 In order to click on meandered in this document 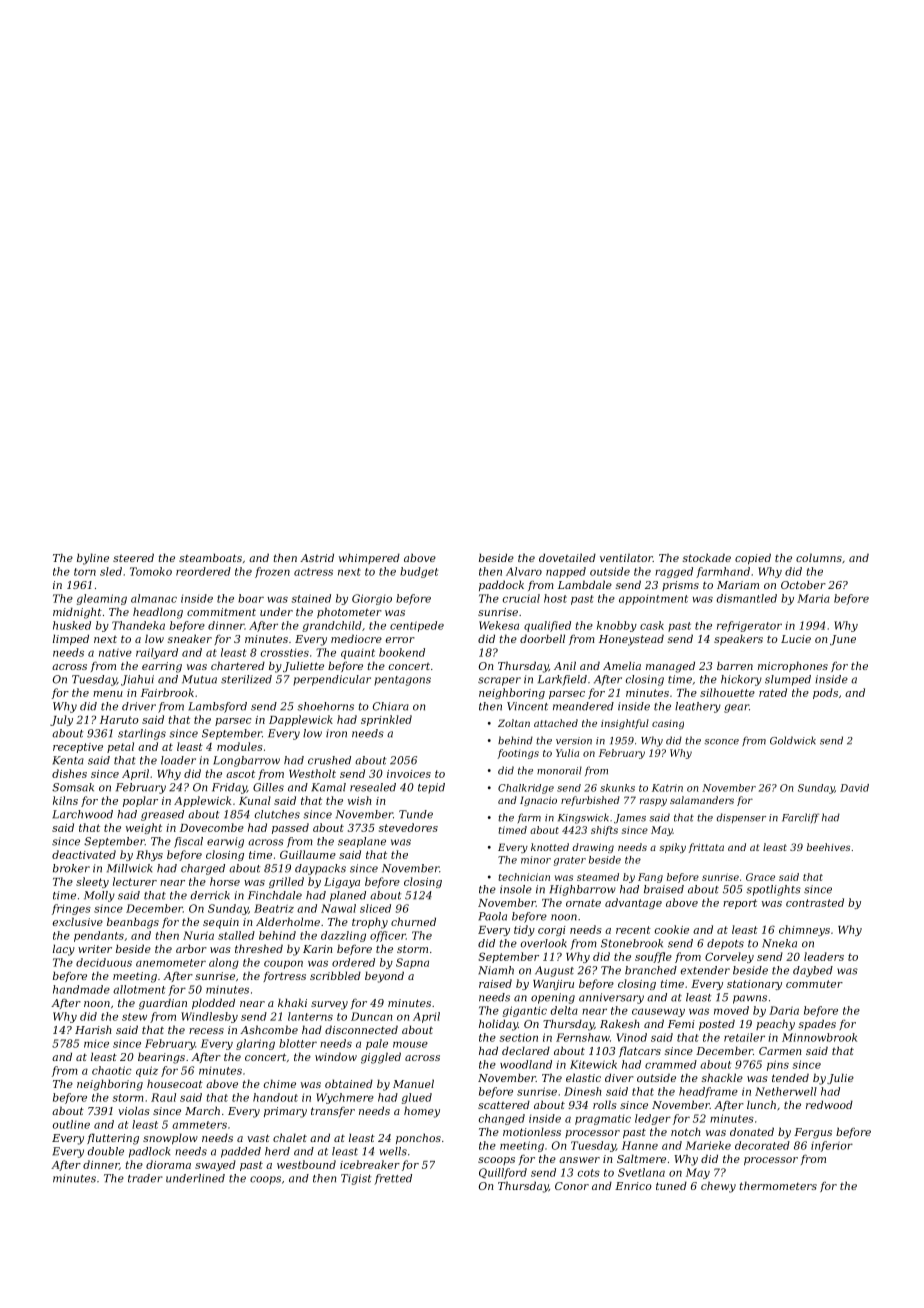, I will do `click(583, 706)`.
